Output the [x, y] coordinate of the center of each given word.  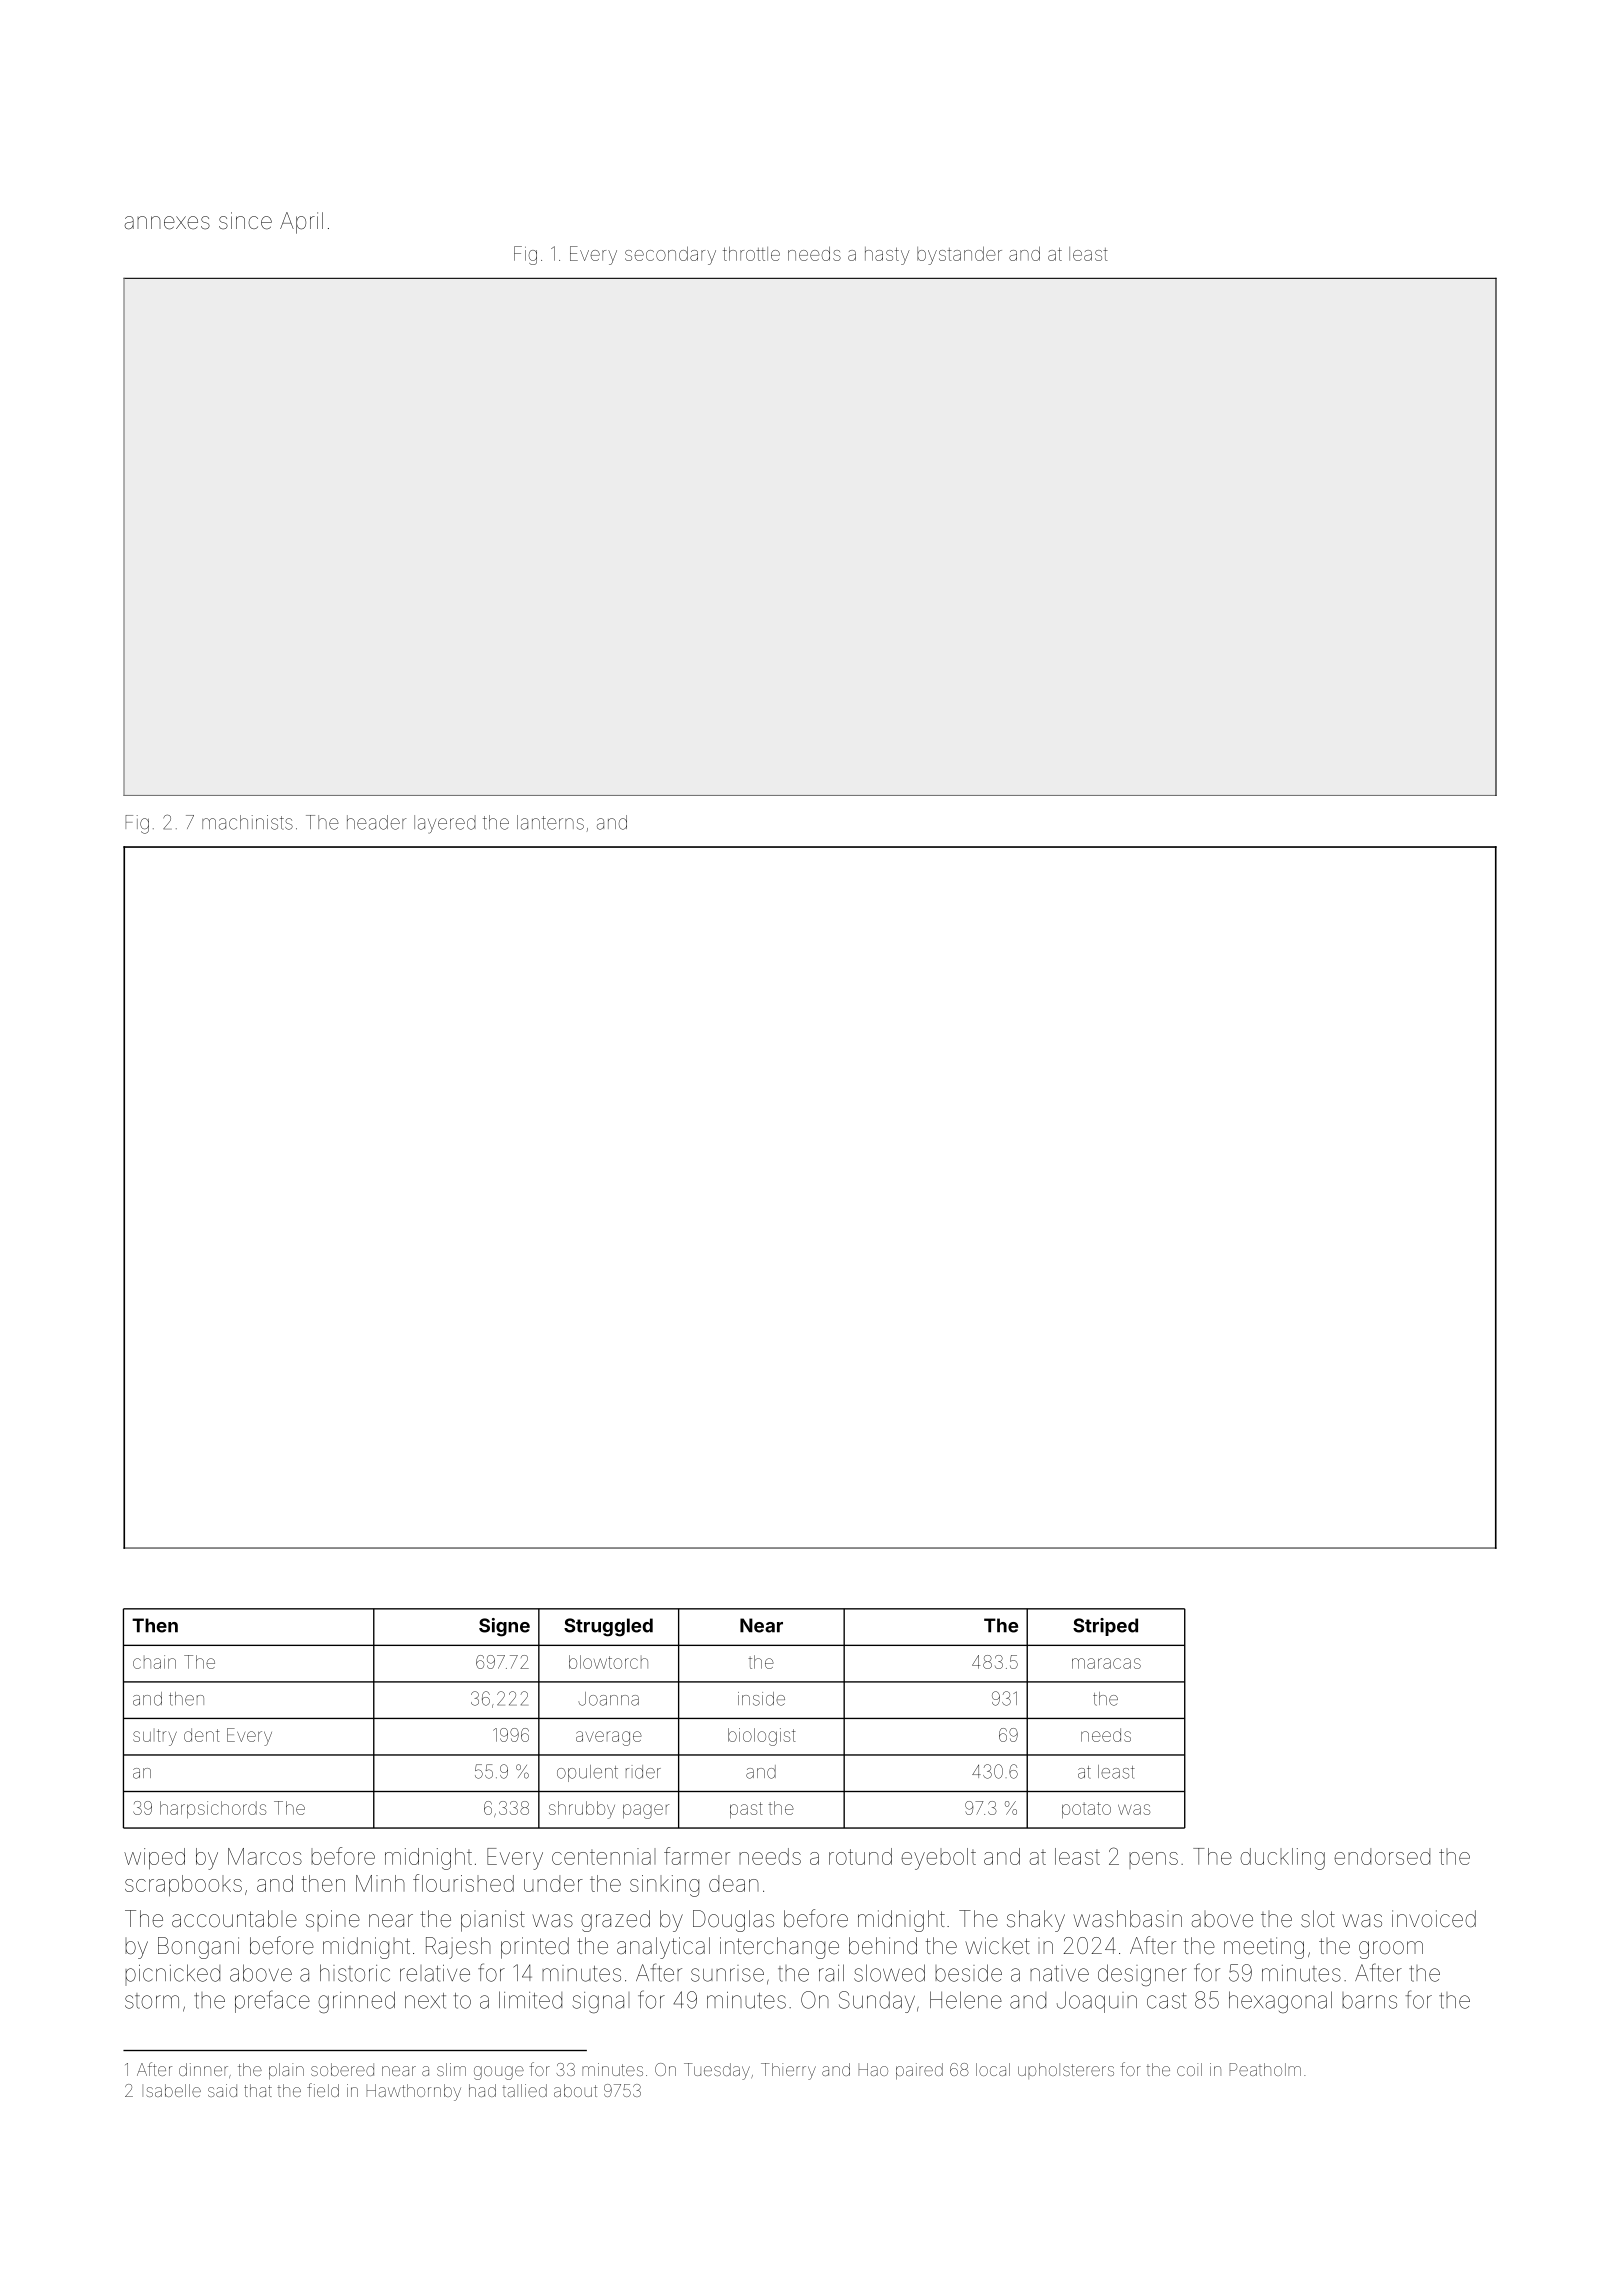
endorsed [1382, 1856]
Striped [1105, 1627]
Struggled [608, 1627]
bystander [959, 256]
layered [445, 824]
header [377, 822]
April [301, 223]
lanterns [550, 822]
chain [154, 1662]
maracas [1106, 1663]
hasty [887, 256]
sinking [664, 1886]
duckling [1282, 1859]
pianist [493, 1921]
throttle [751, 254]
